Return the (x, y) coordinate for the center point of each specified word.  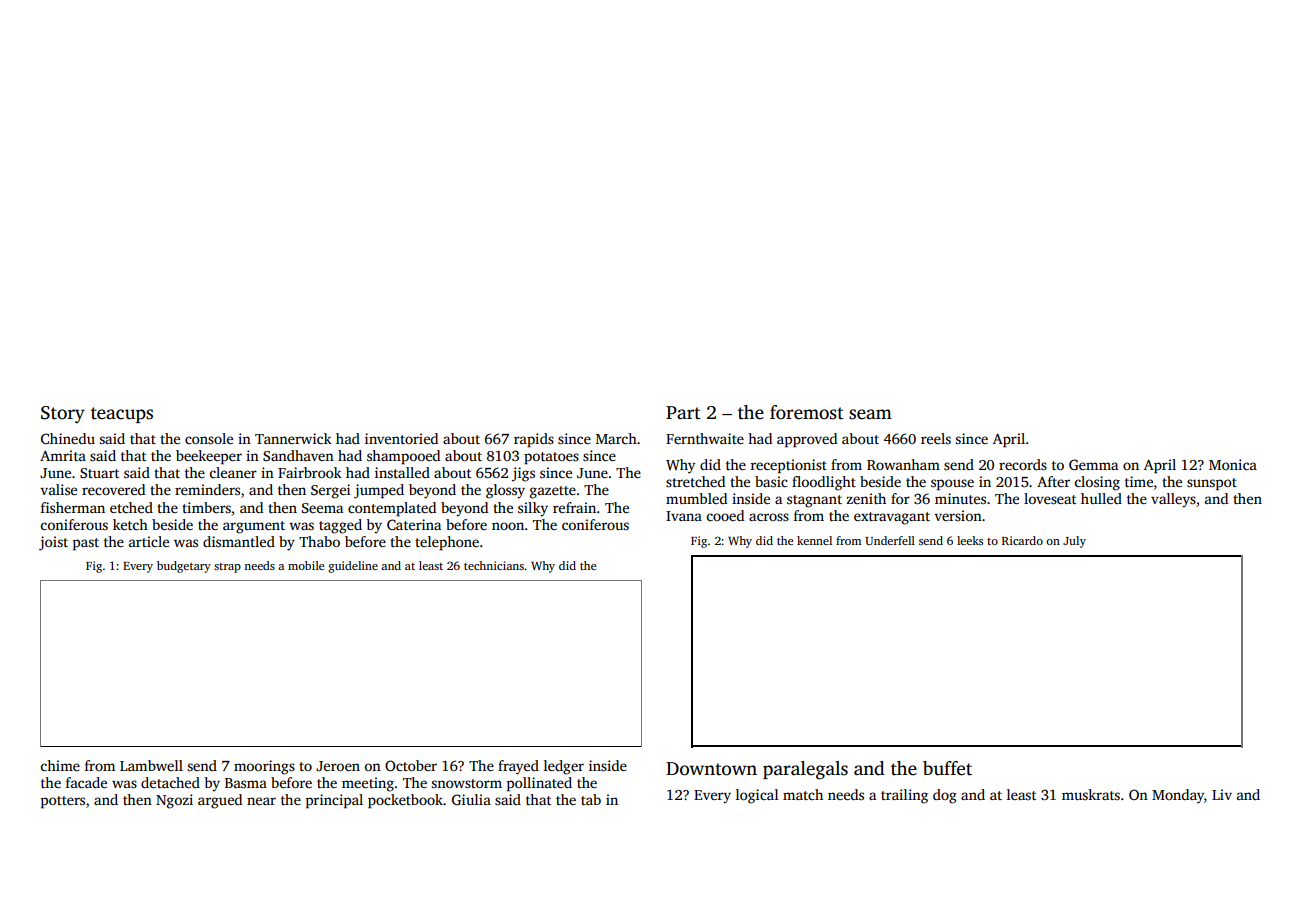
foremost (807, 412)
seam (870, 414)
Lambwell (151, 765)
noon (508, 526)
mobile (306, 565)
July (1074, 542)
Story (63, 415)
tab (591, 799)
